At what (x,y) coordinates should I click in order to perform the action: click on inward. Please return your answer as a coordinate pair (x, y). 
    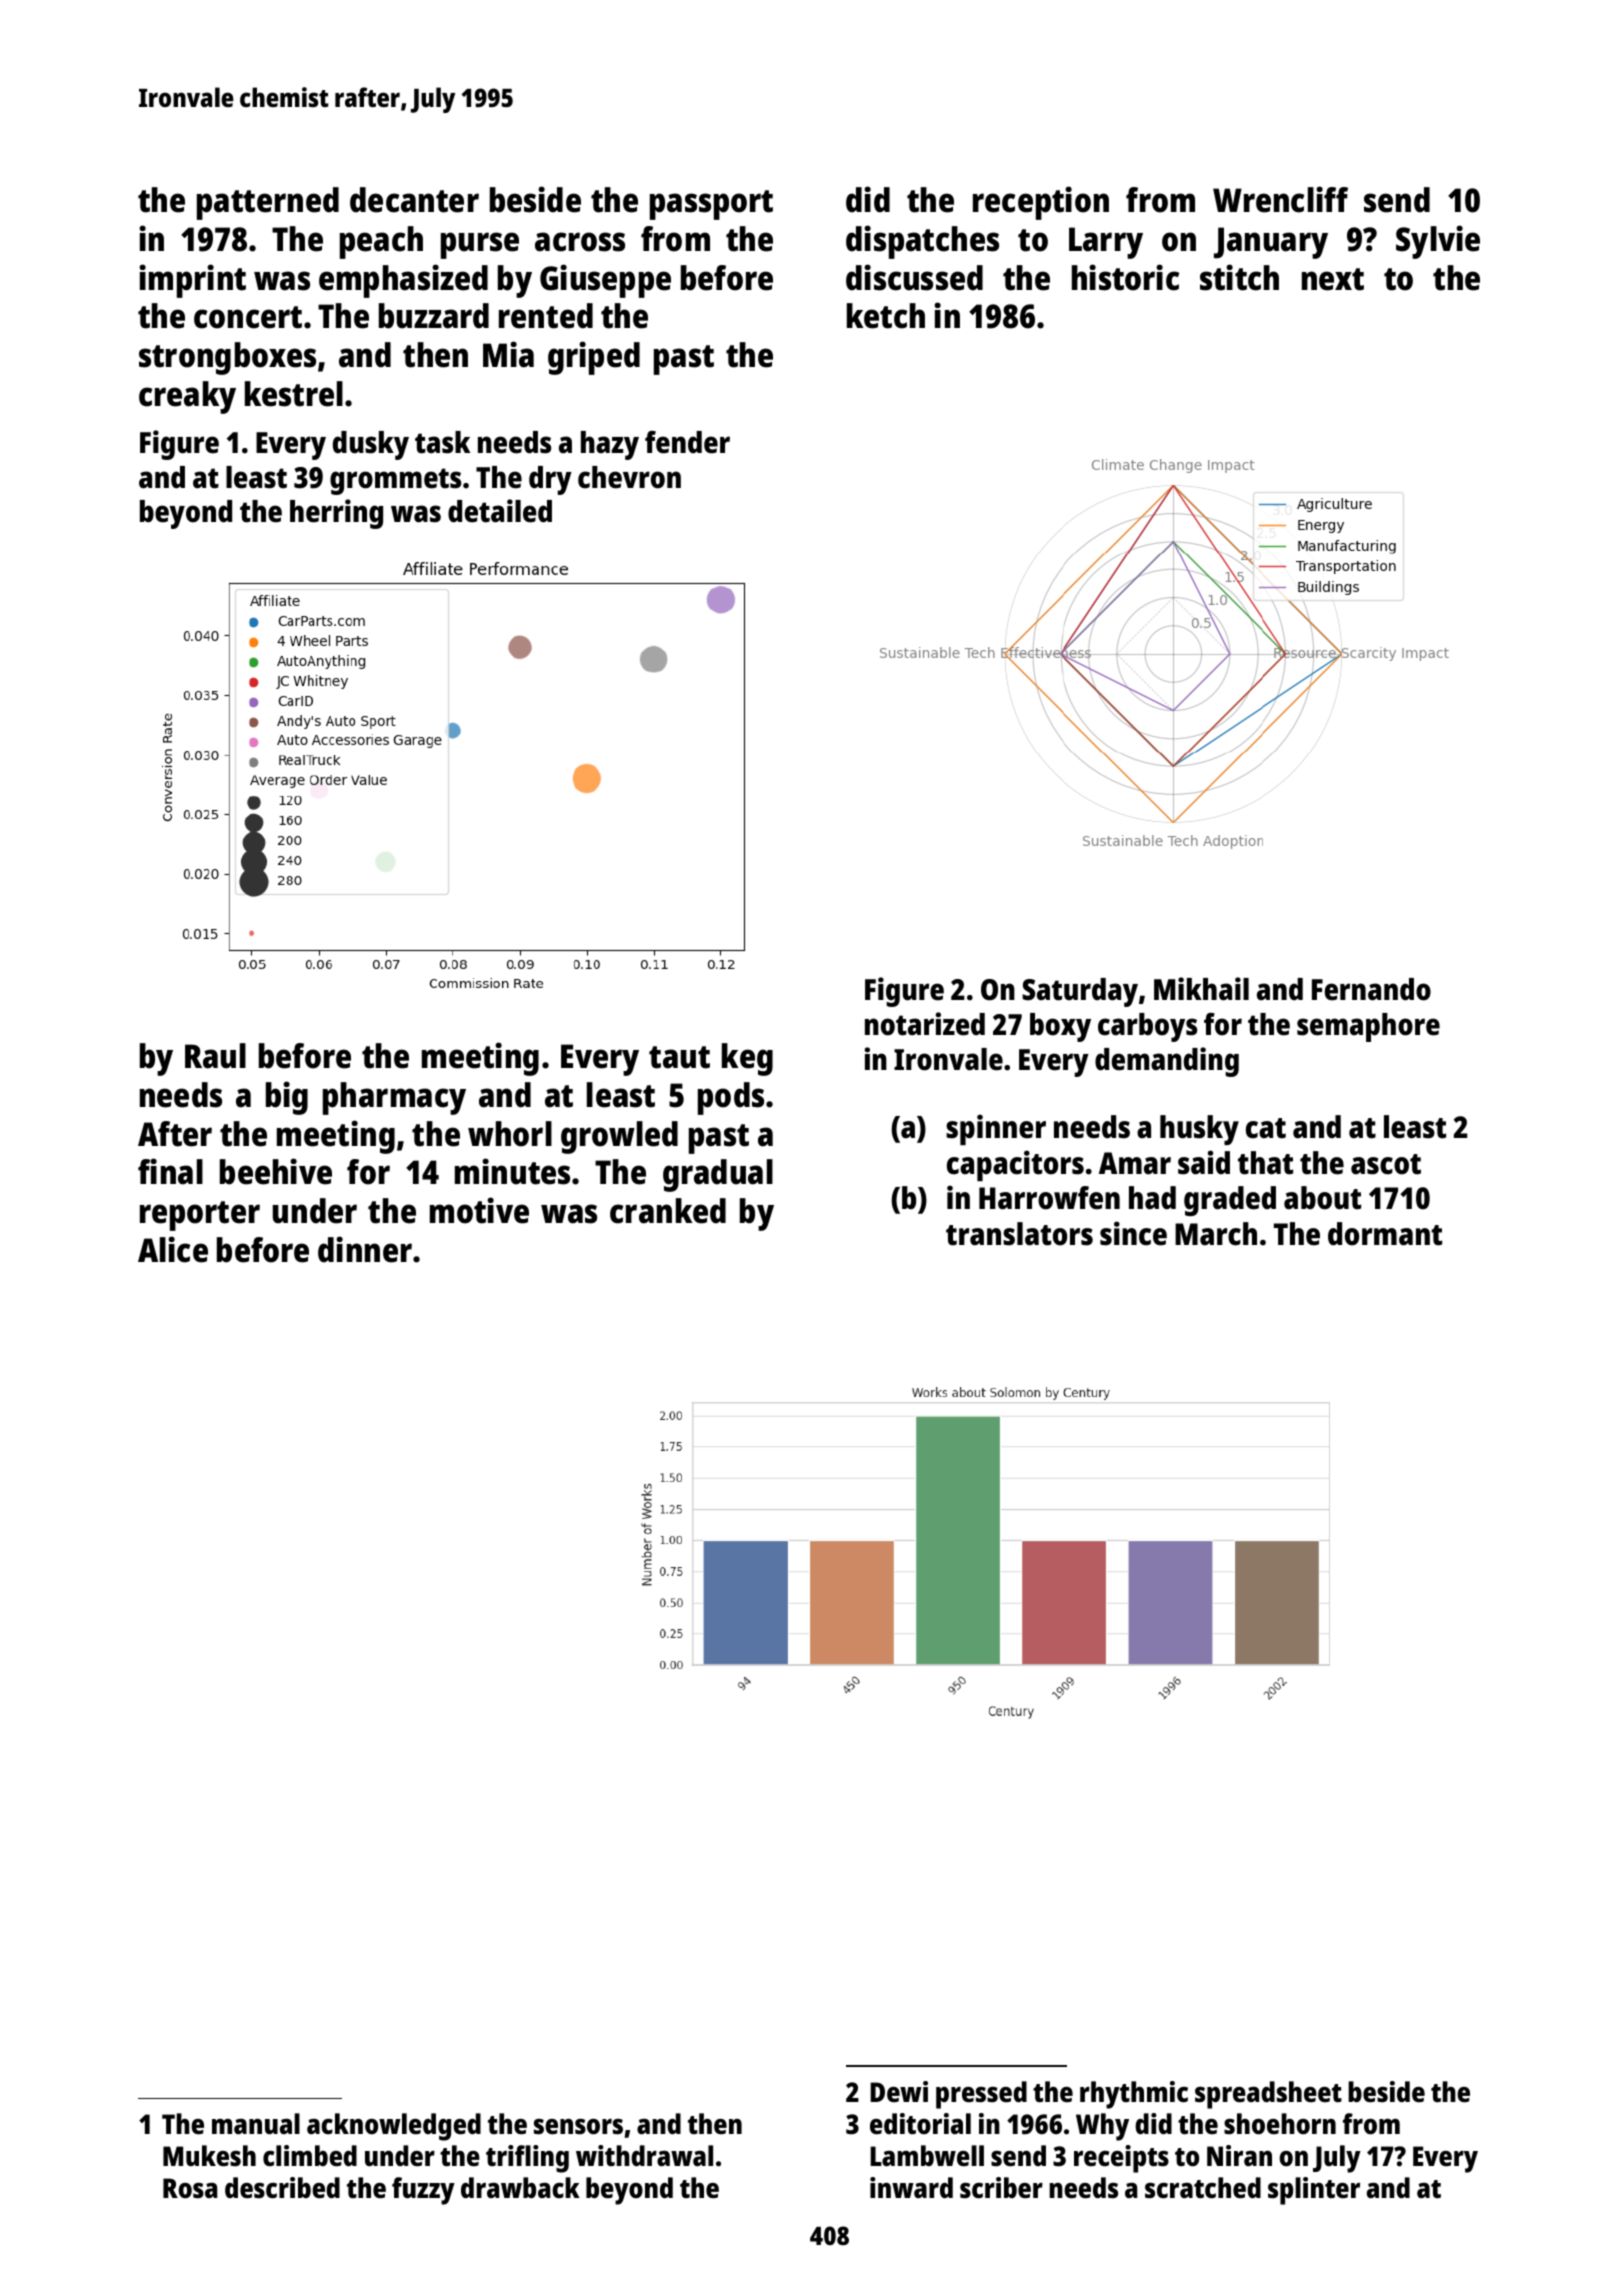
    Looking at the image, I should click on (911, 2187).
